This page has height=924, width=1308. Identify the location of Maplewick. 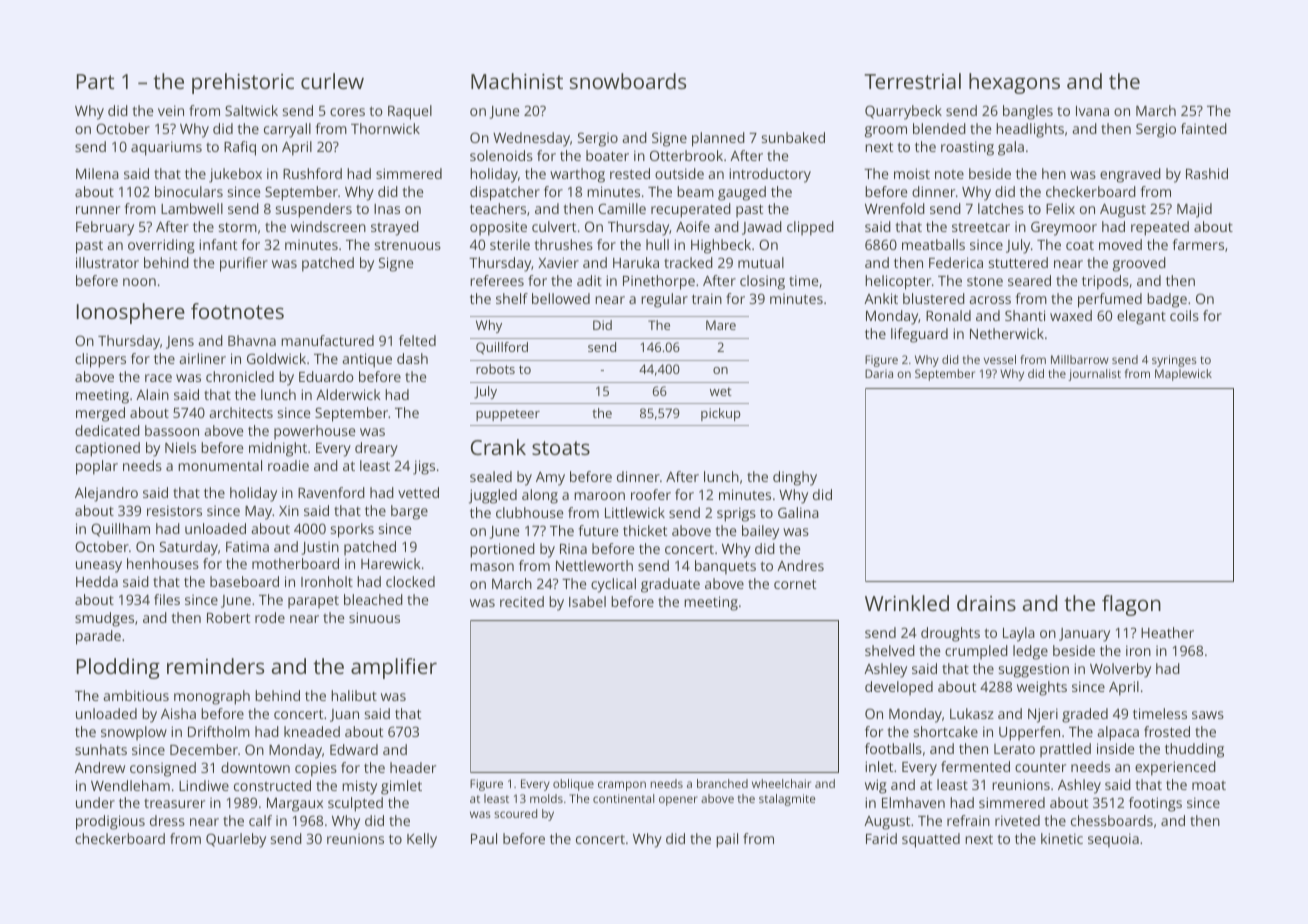
(1183, 375).
